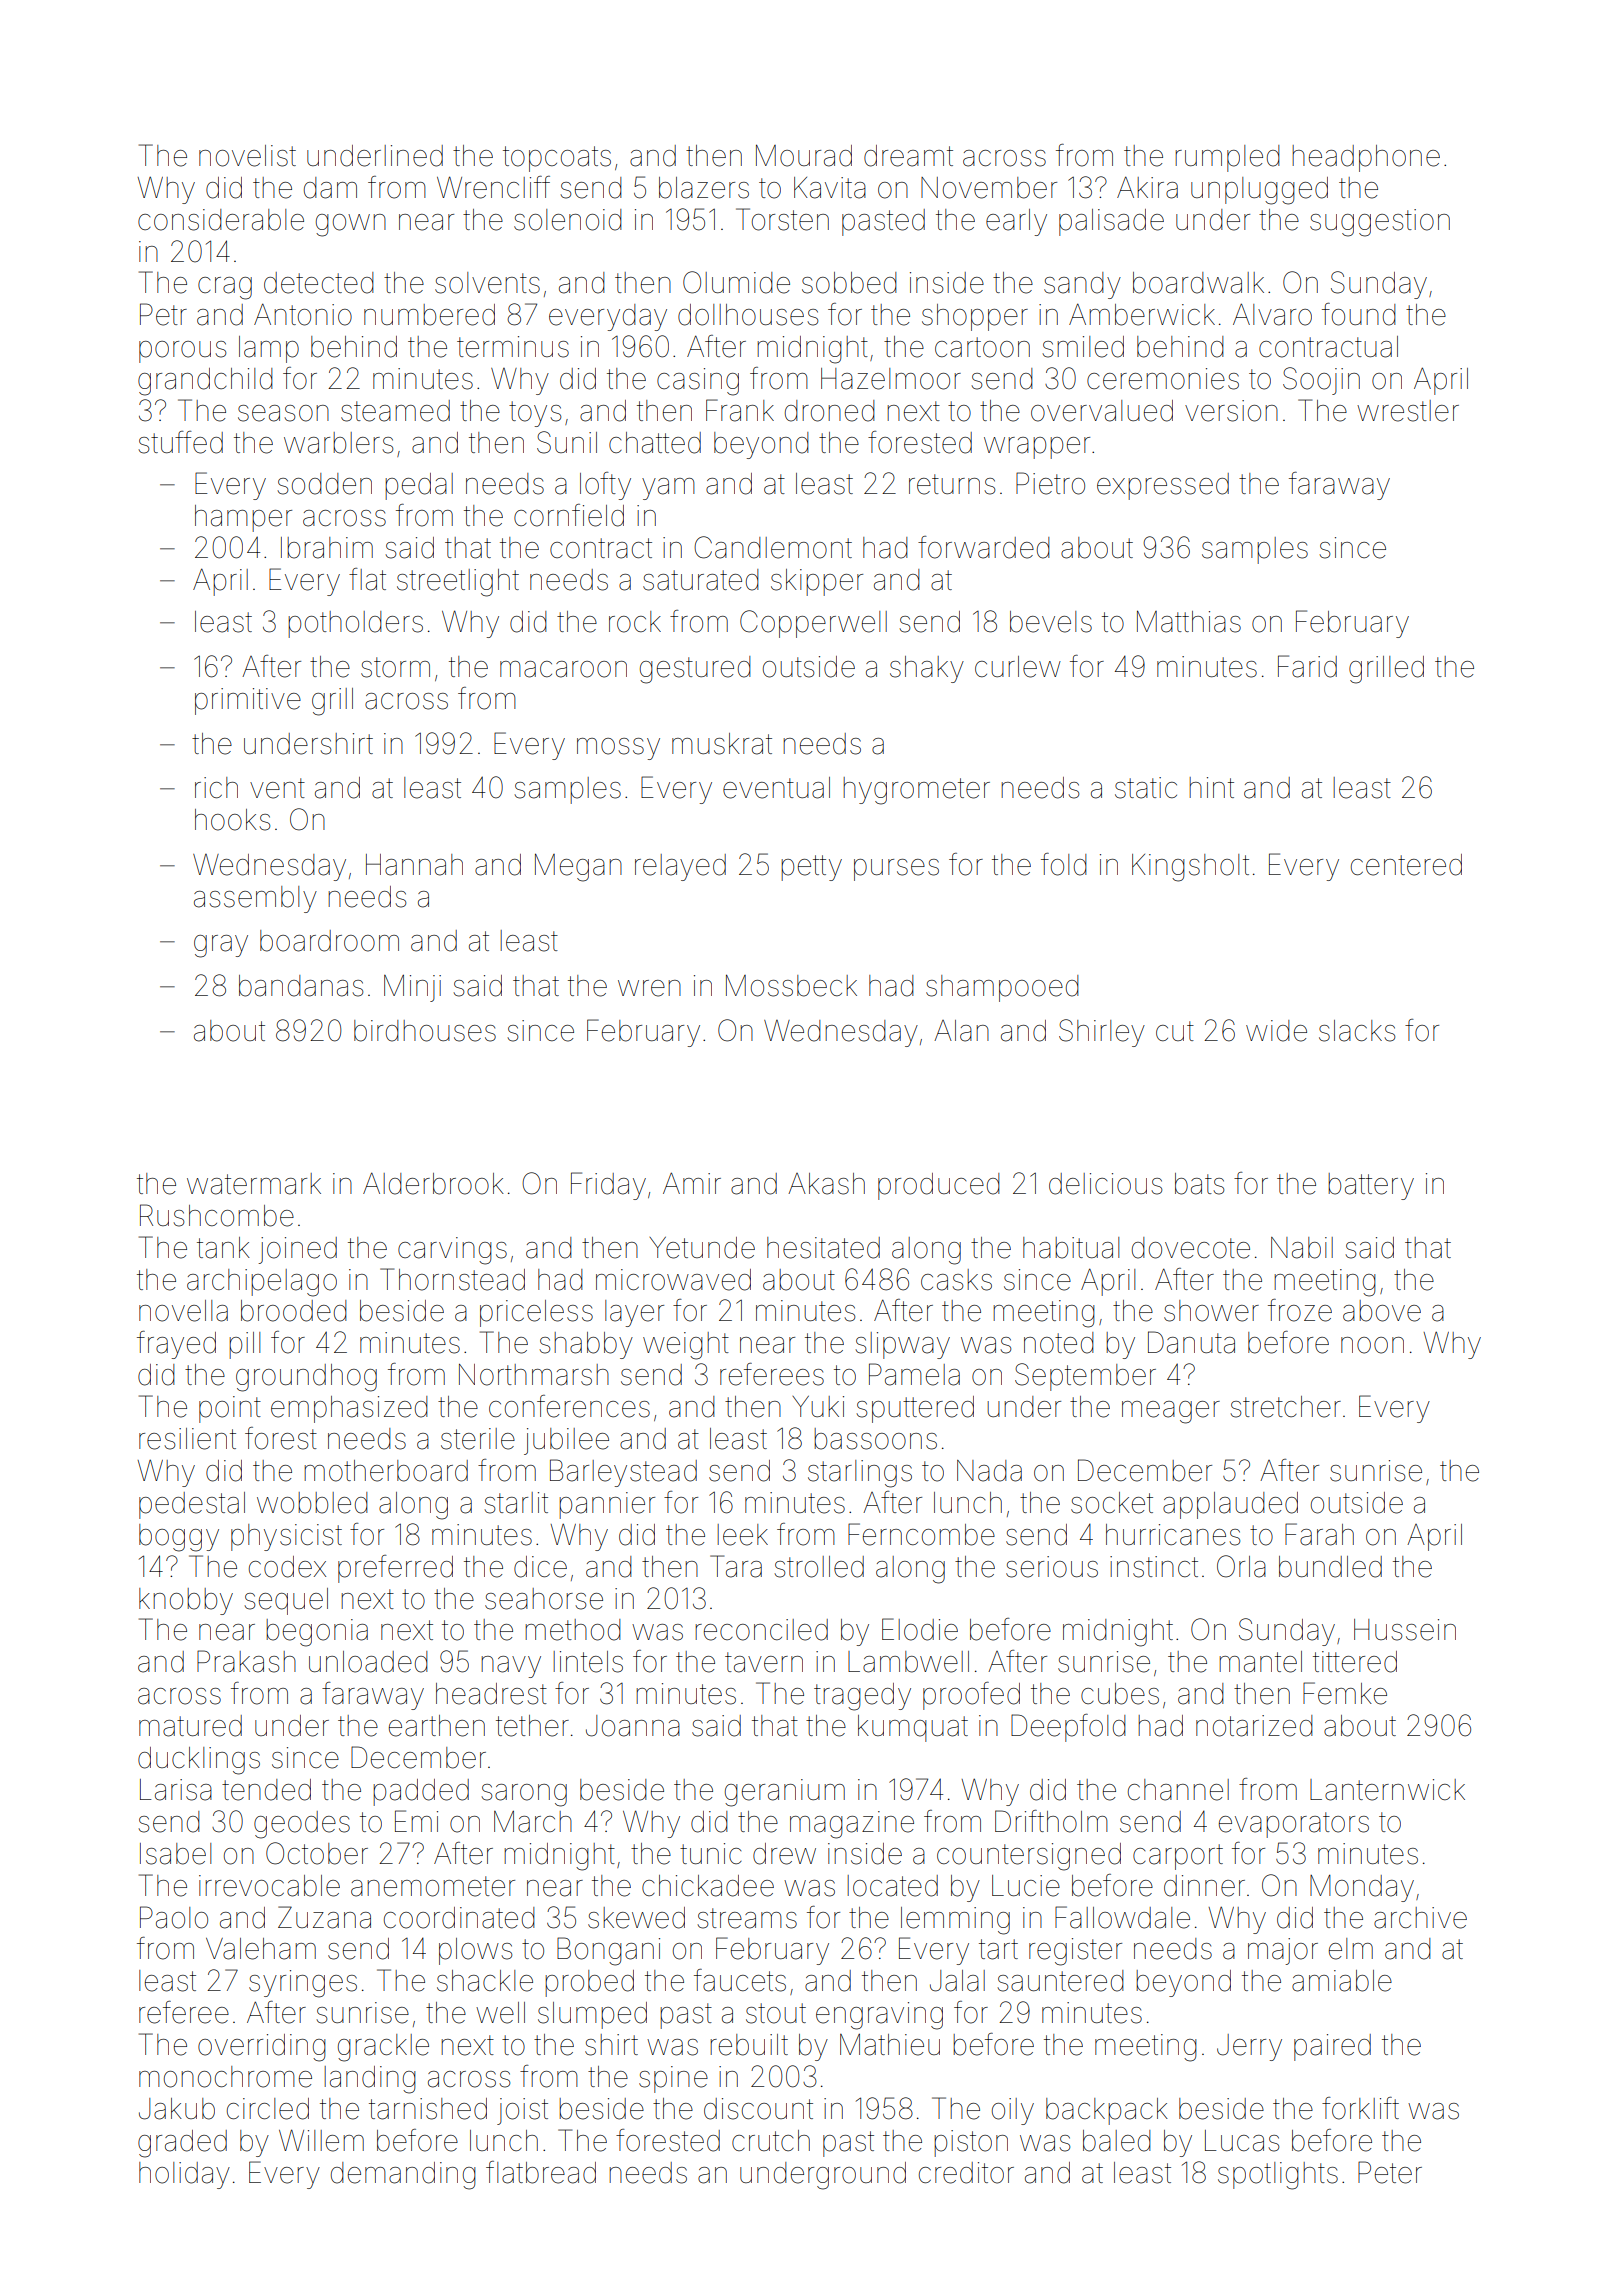  I want to click on discount, so click(758, 2109).
